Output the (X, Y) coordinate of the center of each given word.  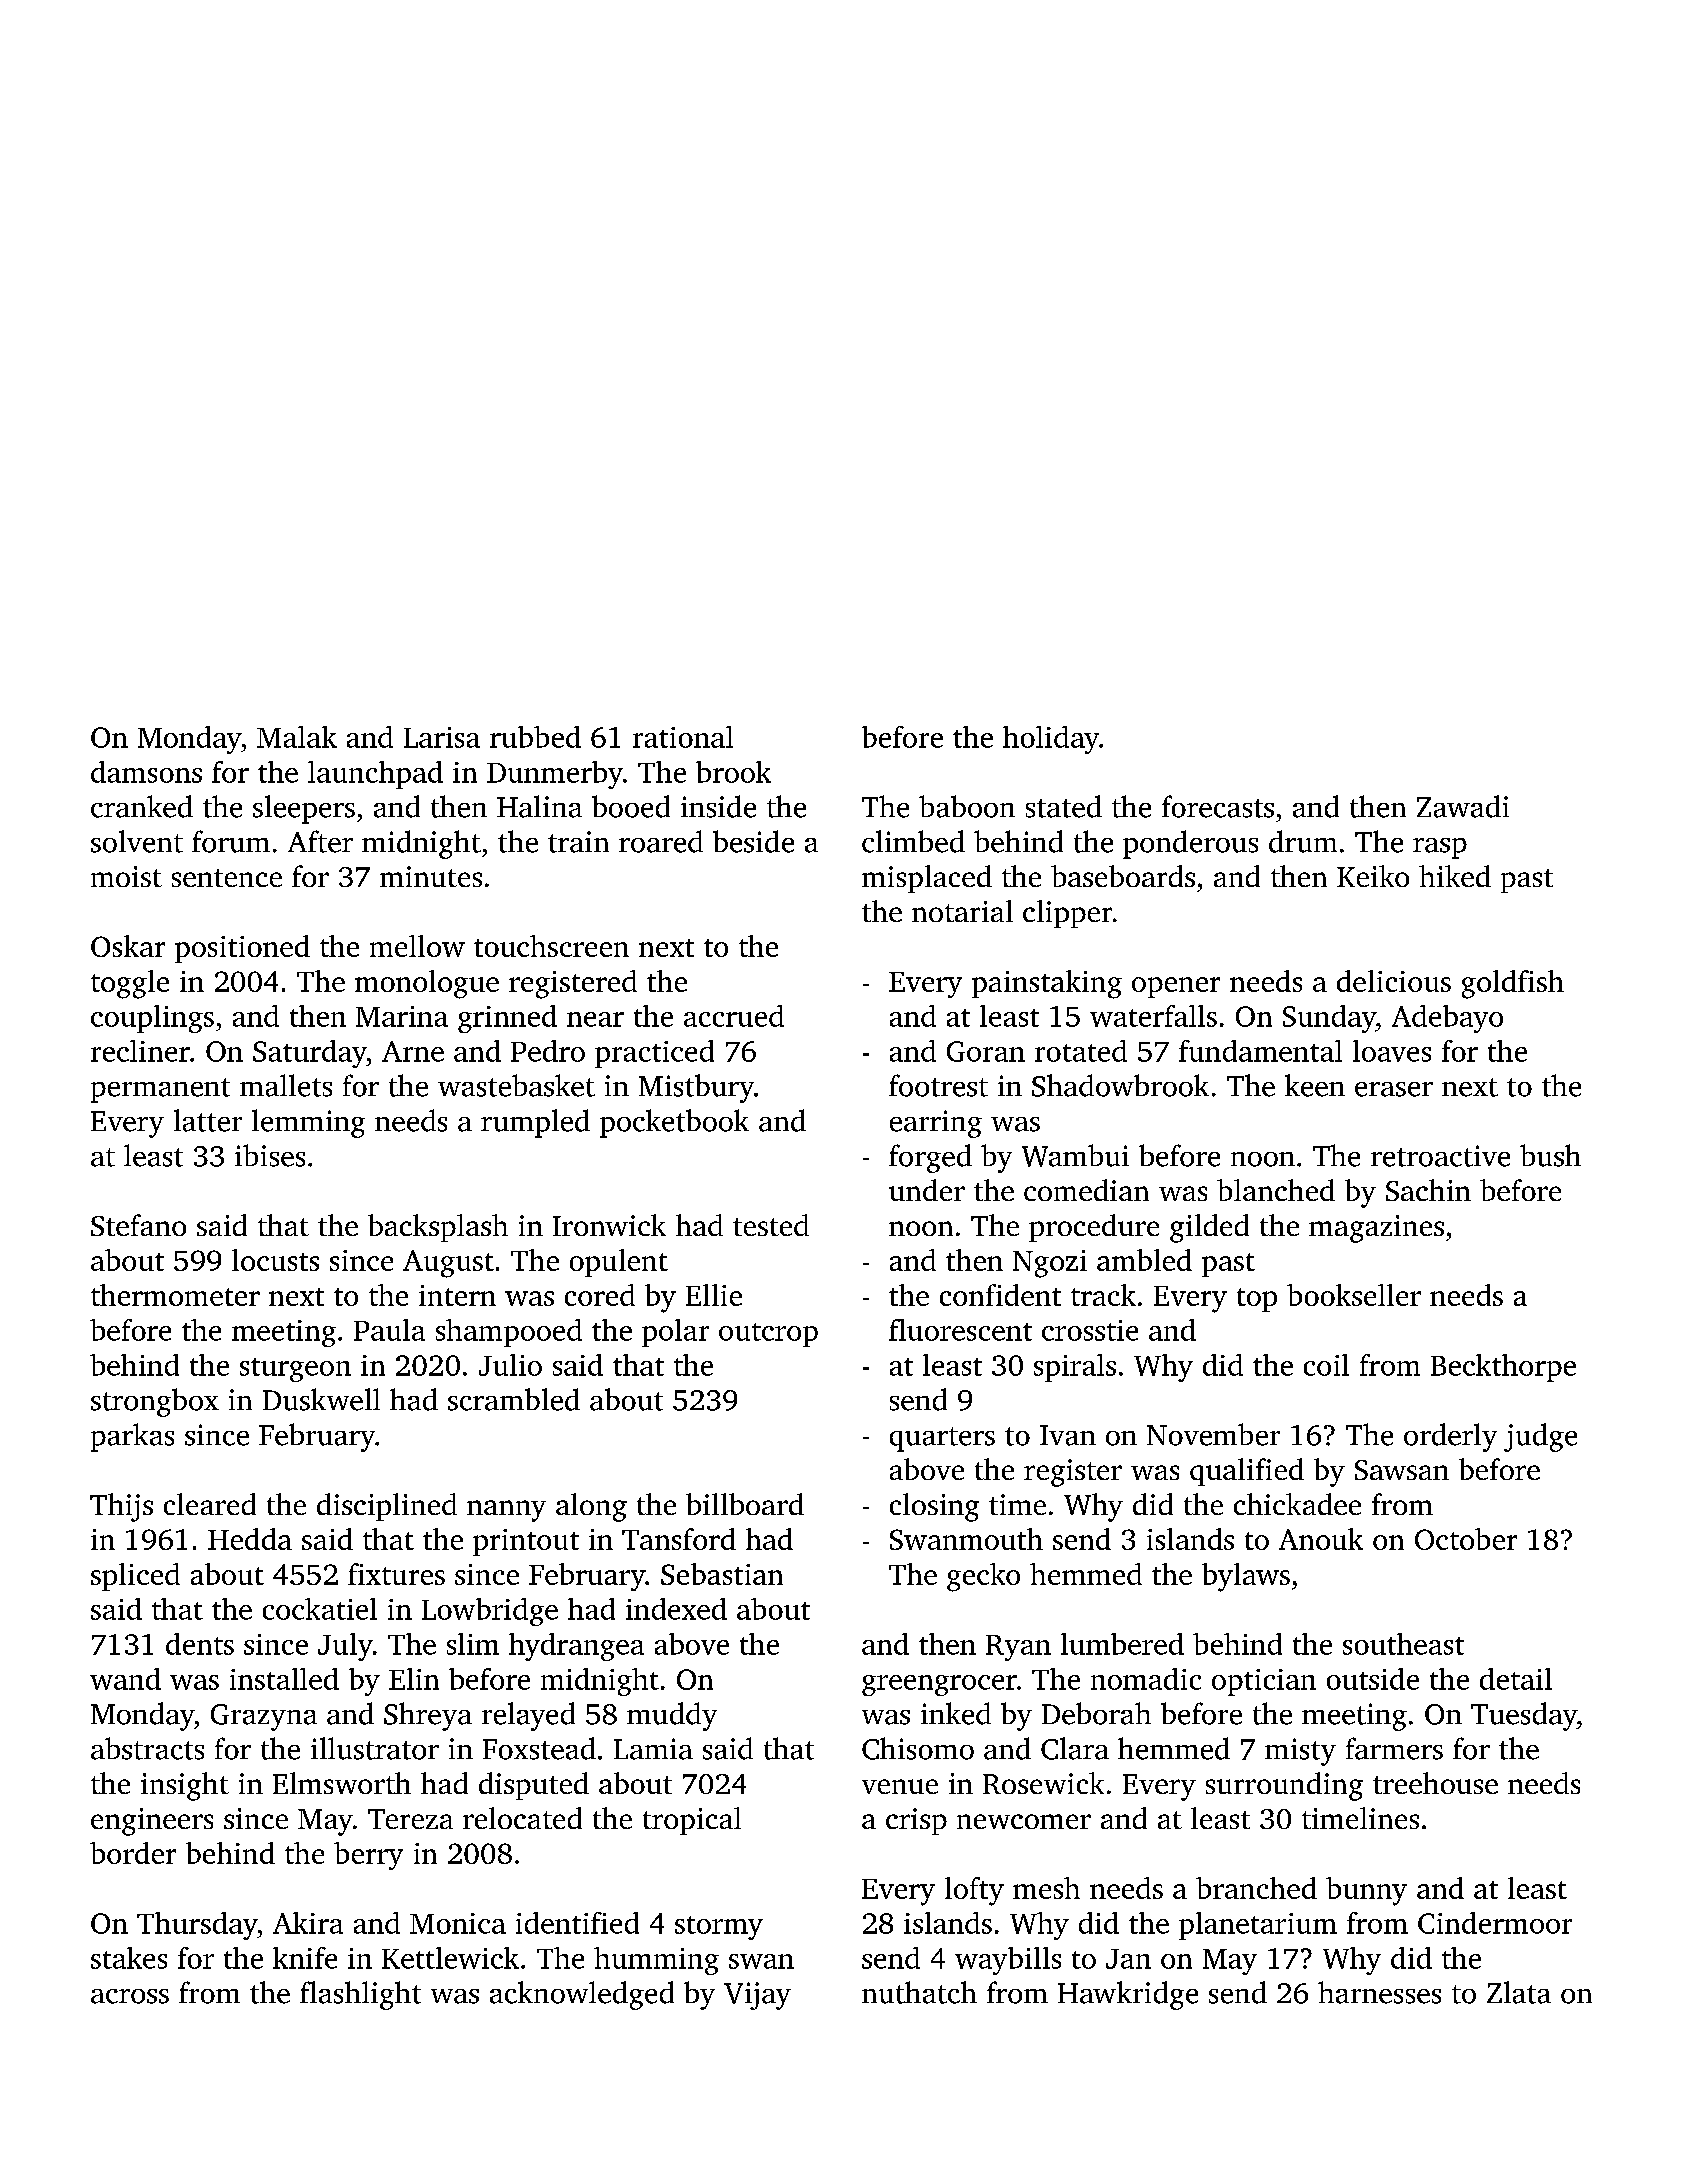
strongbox (155, 1402)
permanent (160, 1090)
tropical (692, 1821)
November (1213, 1434)
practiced (654, 1054)
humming (656, 1961)
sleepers (304, 809)
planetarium (1258, 1926)
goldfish (1513, 984)
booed (631, 806)
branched (1256, 1888)
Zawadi (1463, 806)
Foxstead (539, 1748)
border (133, 1853)
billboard (745, 1504)
